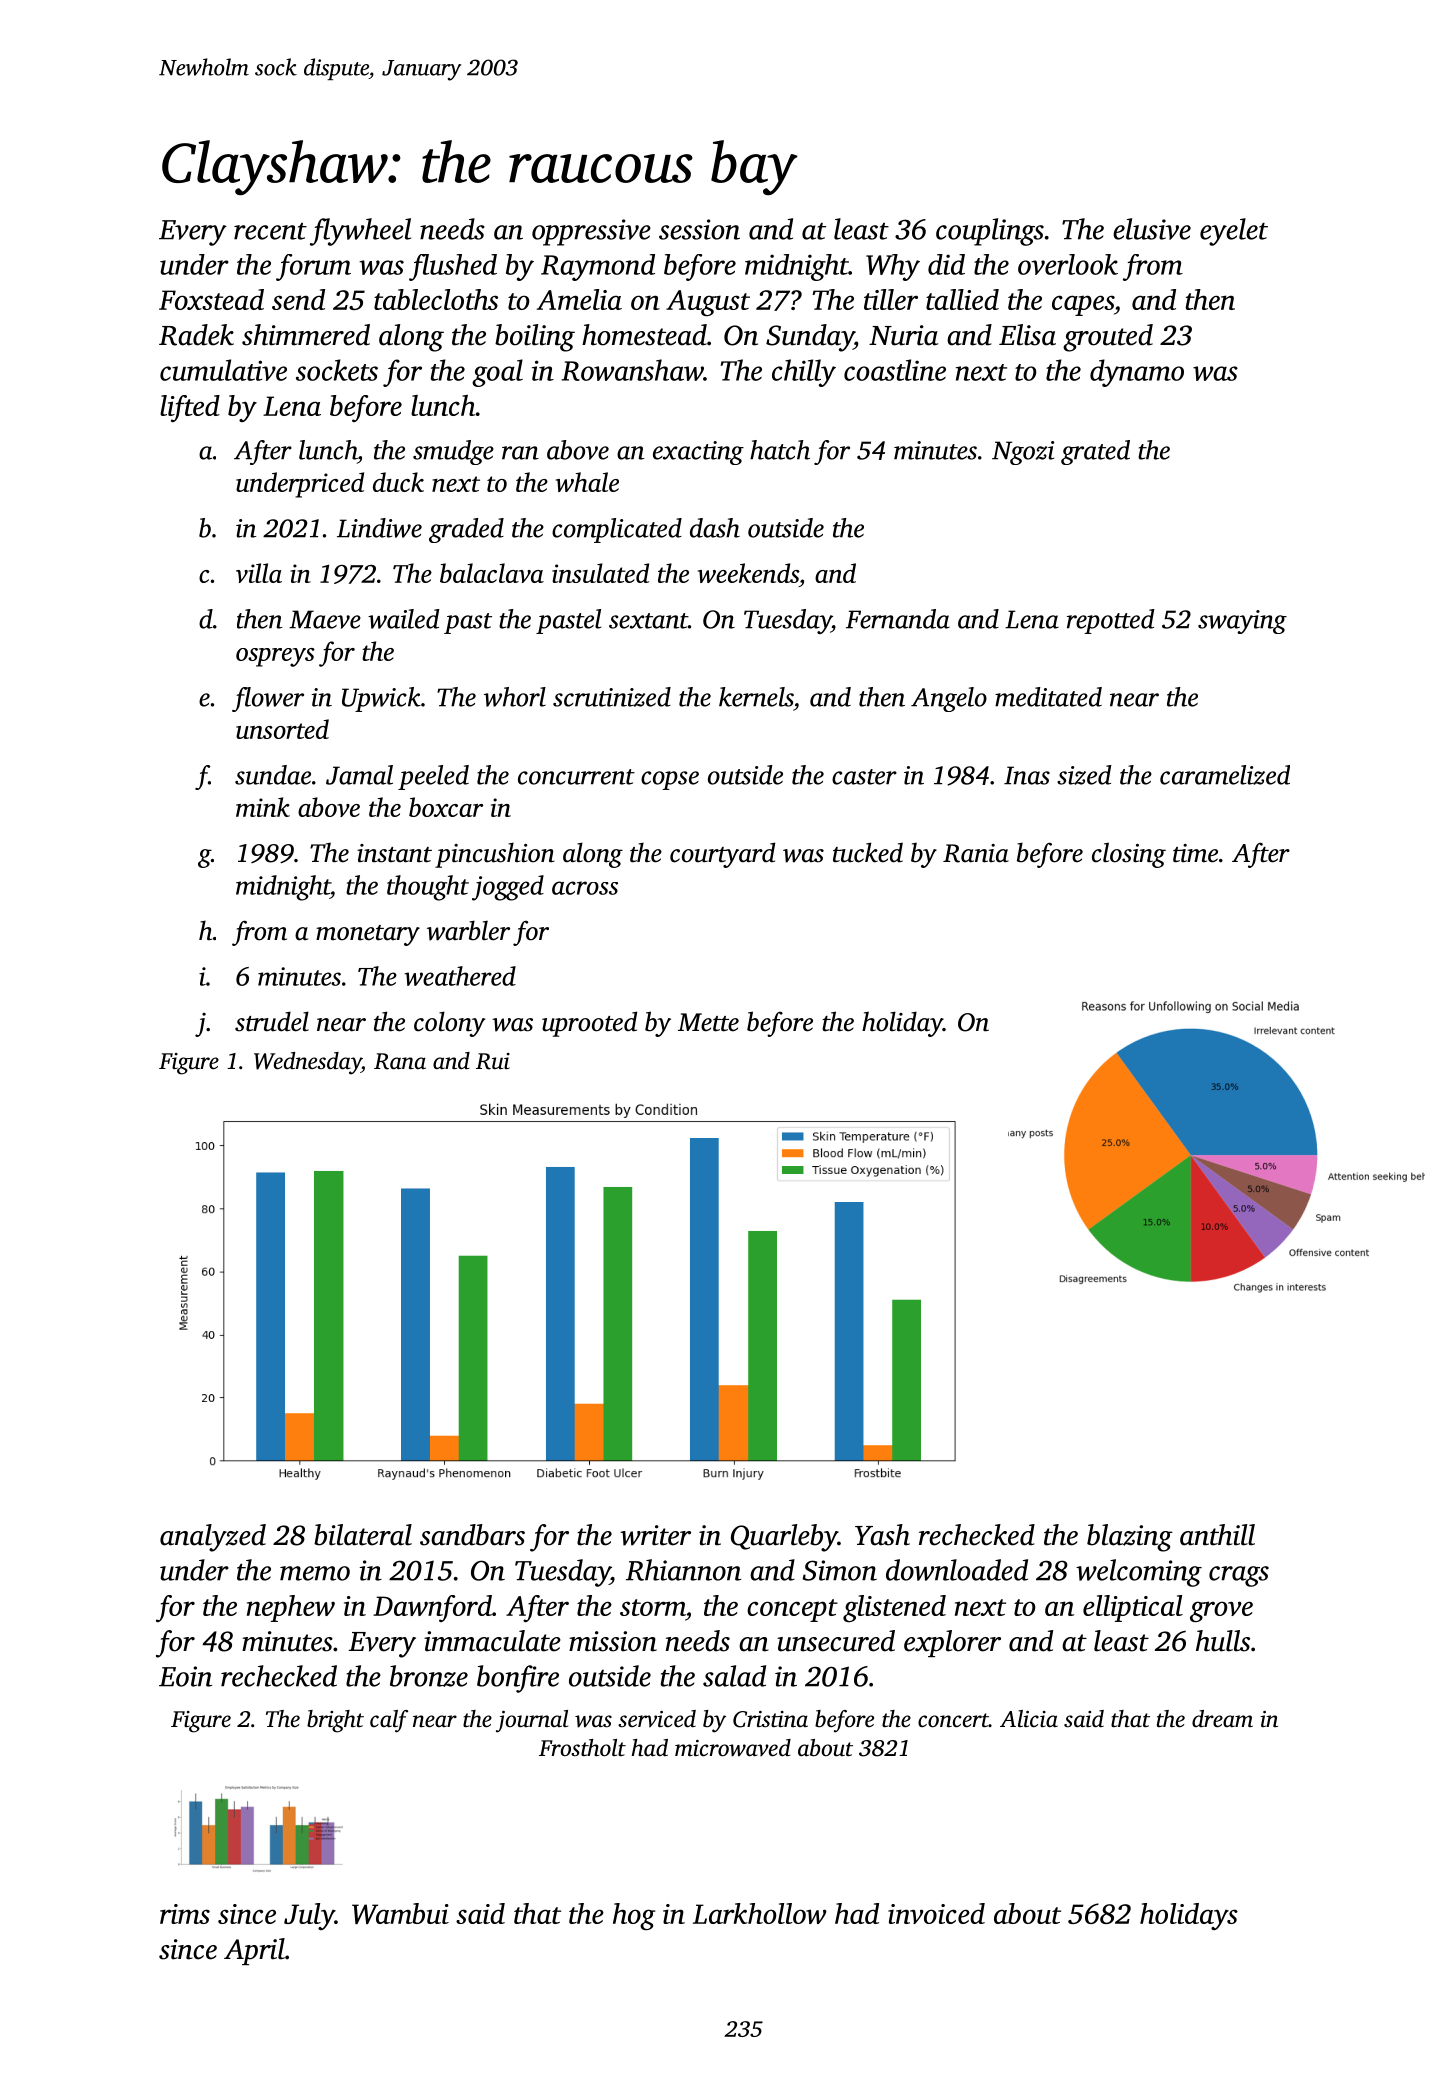  Describe the element at coordinates (976, 853) in the image. I see `Rania` at that location.
